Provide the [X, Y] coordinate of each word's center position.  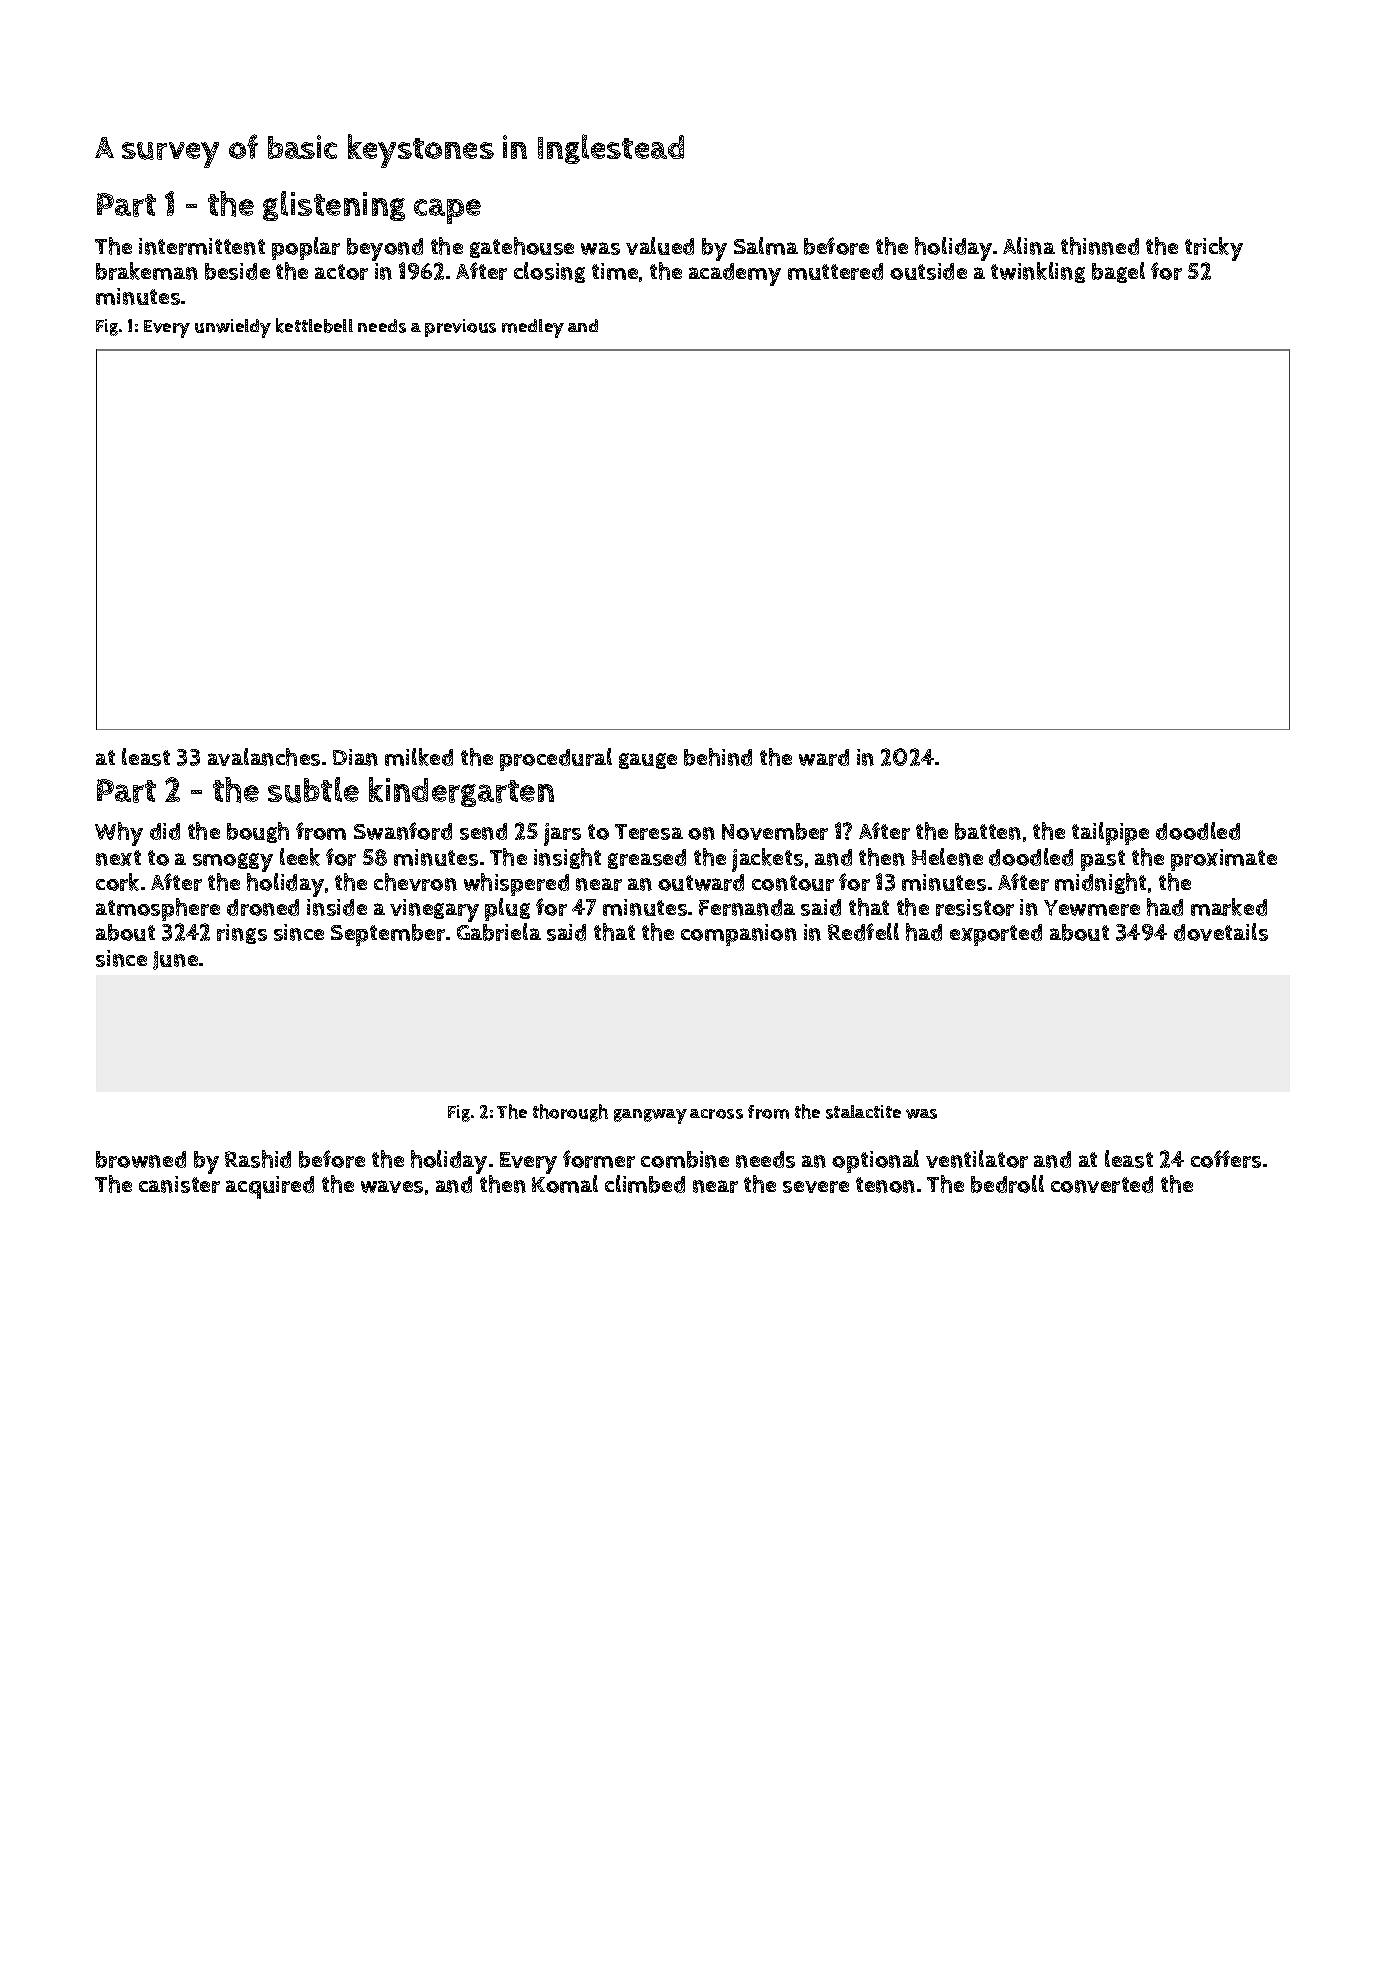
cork [117, 882]
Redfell [863, 932]
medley [533, 328]
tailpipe [1110, 833]
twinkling [1038, 272]
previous [460, 328]
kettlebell [314, 325]
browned [141, 1159]
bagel [1118, 272]
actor [341, 272]
